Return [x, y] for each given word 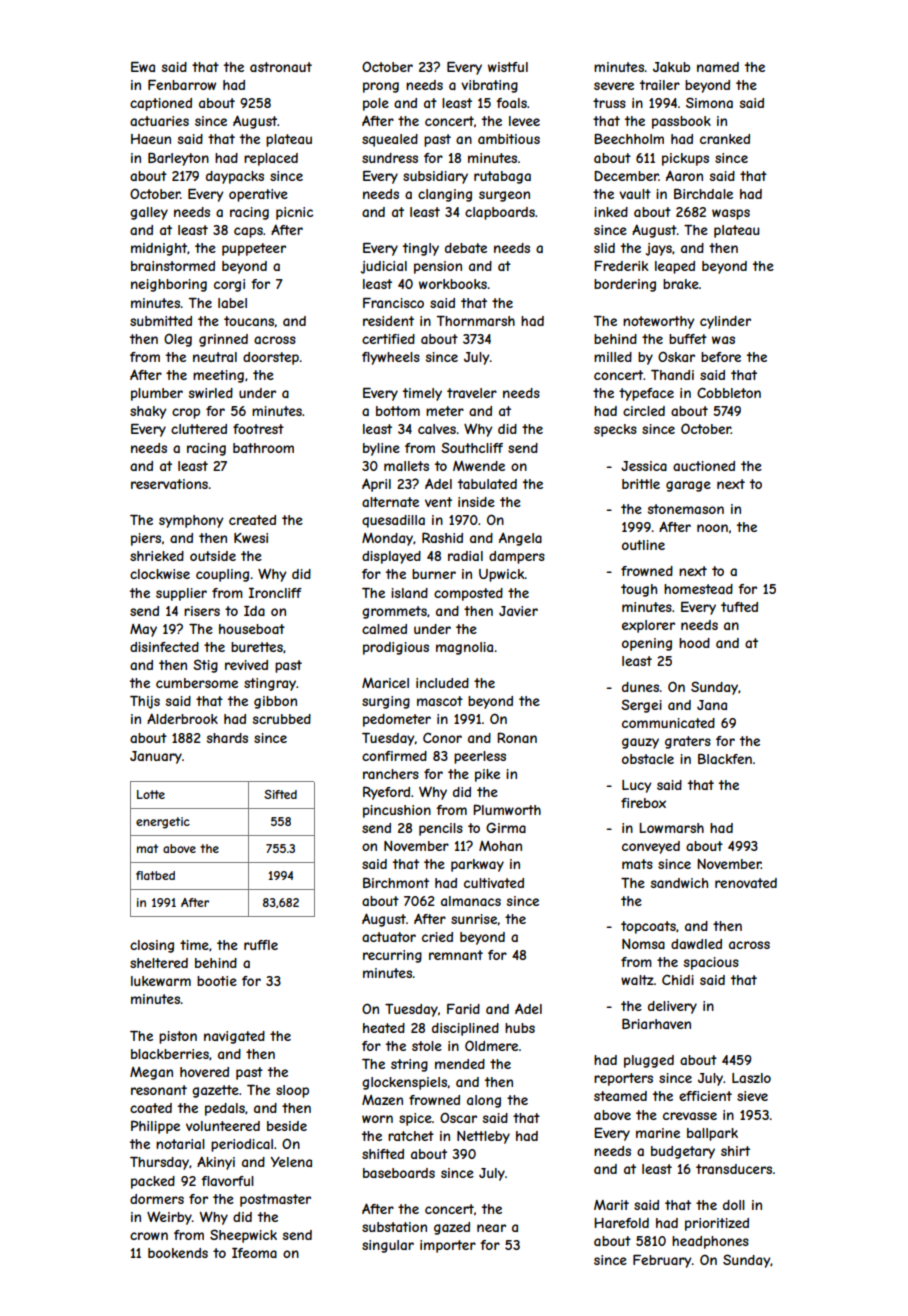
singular [388, 1246]
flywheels [391, 358]
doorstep [271, 358]
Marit [611, 1205]
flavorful [227, 1181]
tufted [739, 607]
